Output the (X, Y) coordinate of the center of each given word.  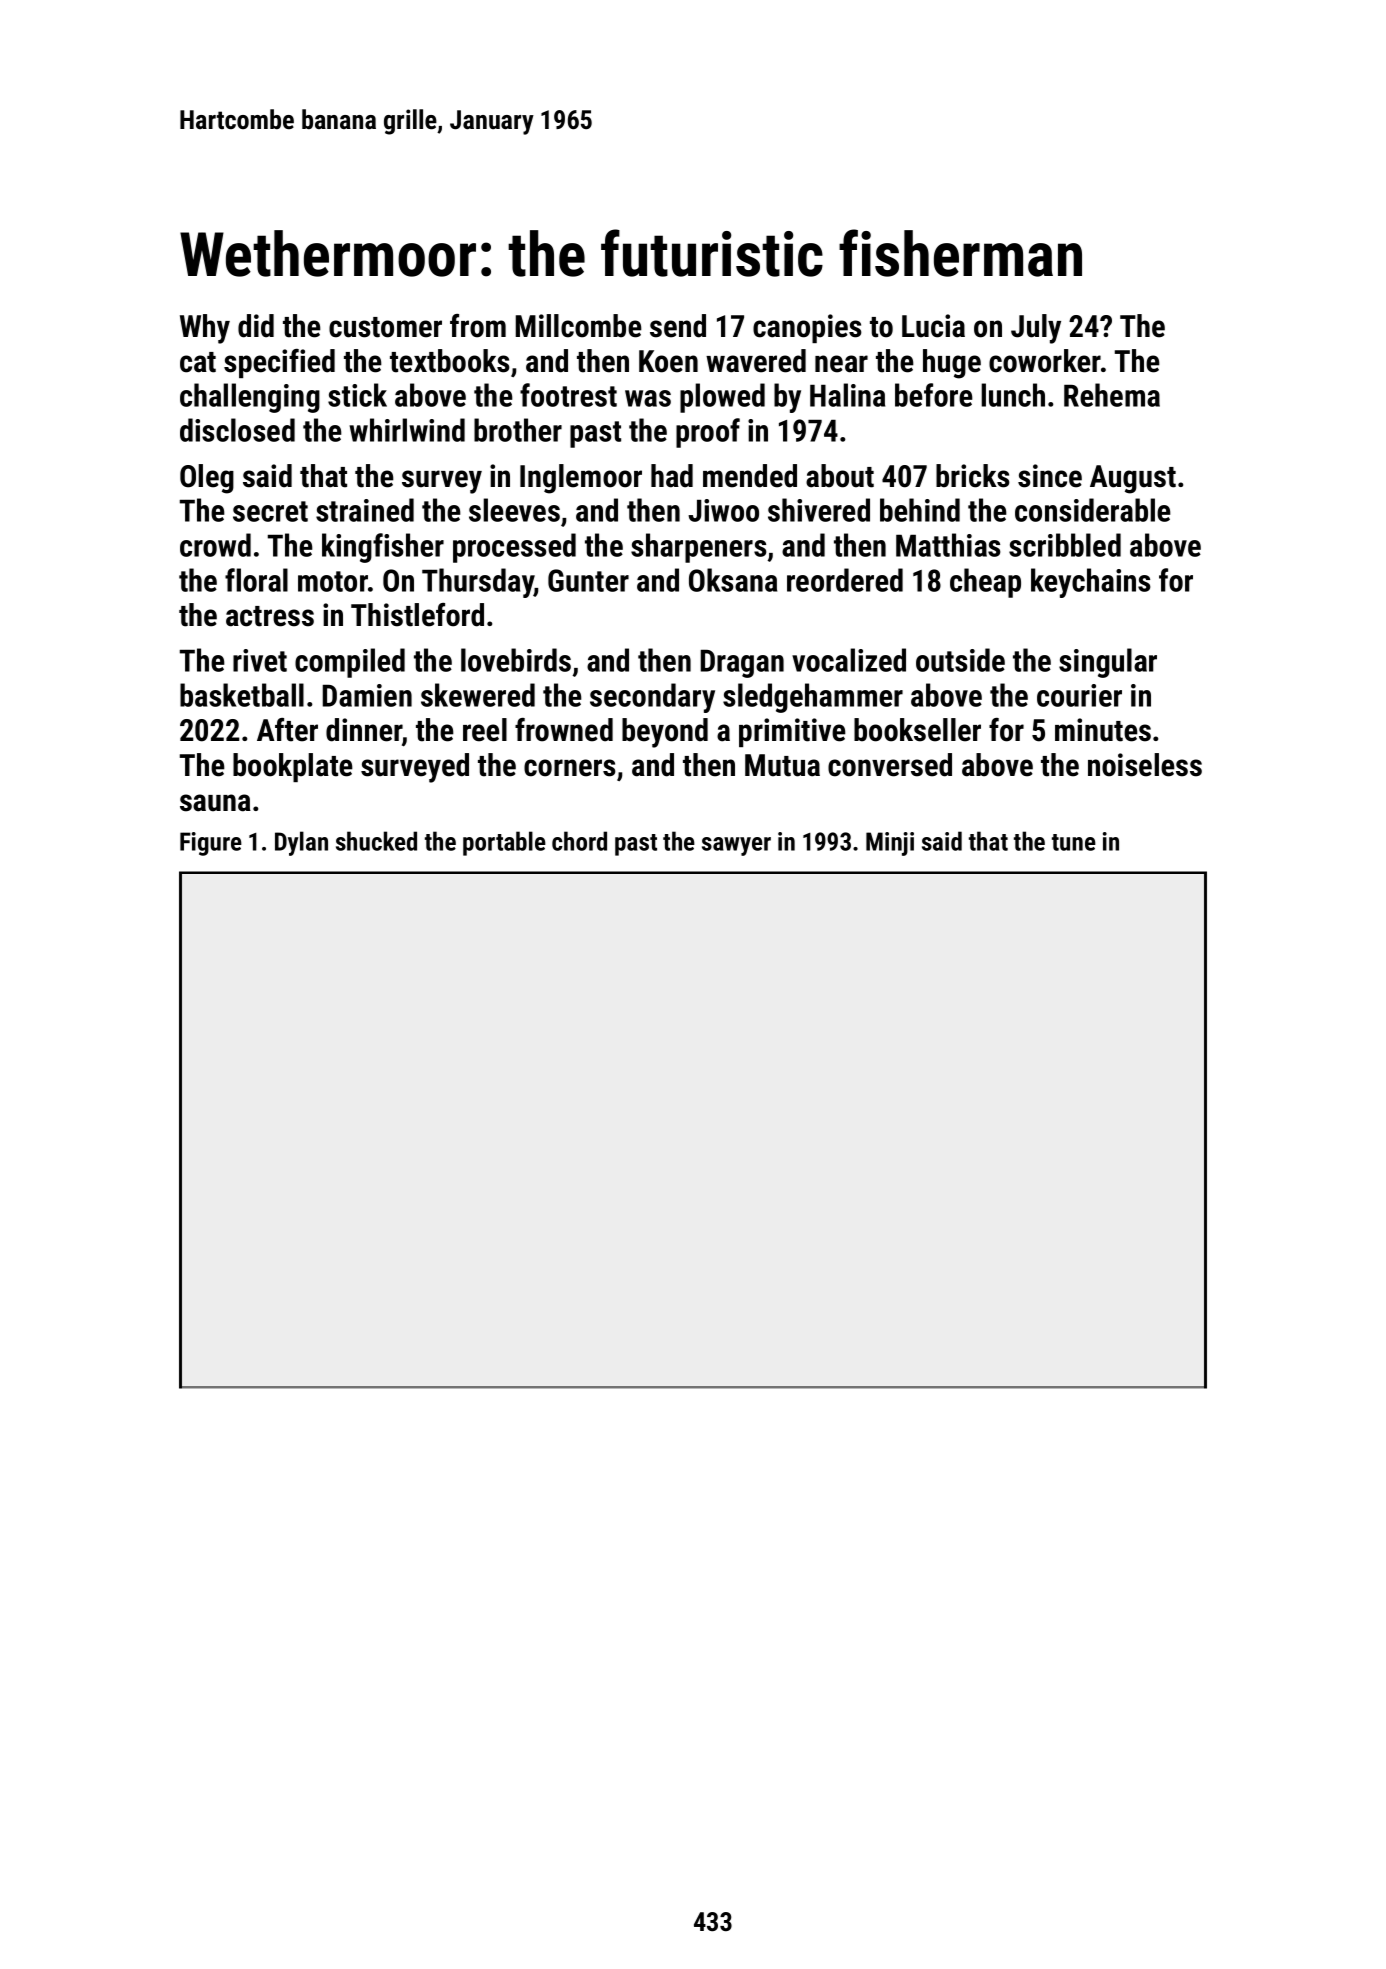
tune (1074, 842)
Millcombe (579, 326)
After (287, 730)
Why (205, 329)
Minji (890, 844)
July (1036, 329)
